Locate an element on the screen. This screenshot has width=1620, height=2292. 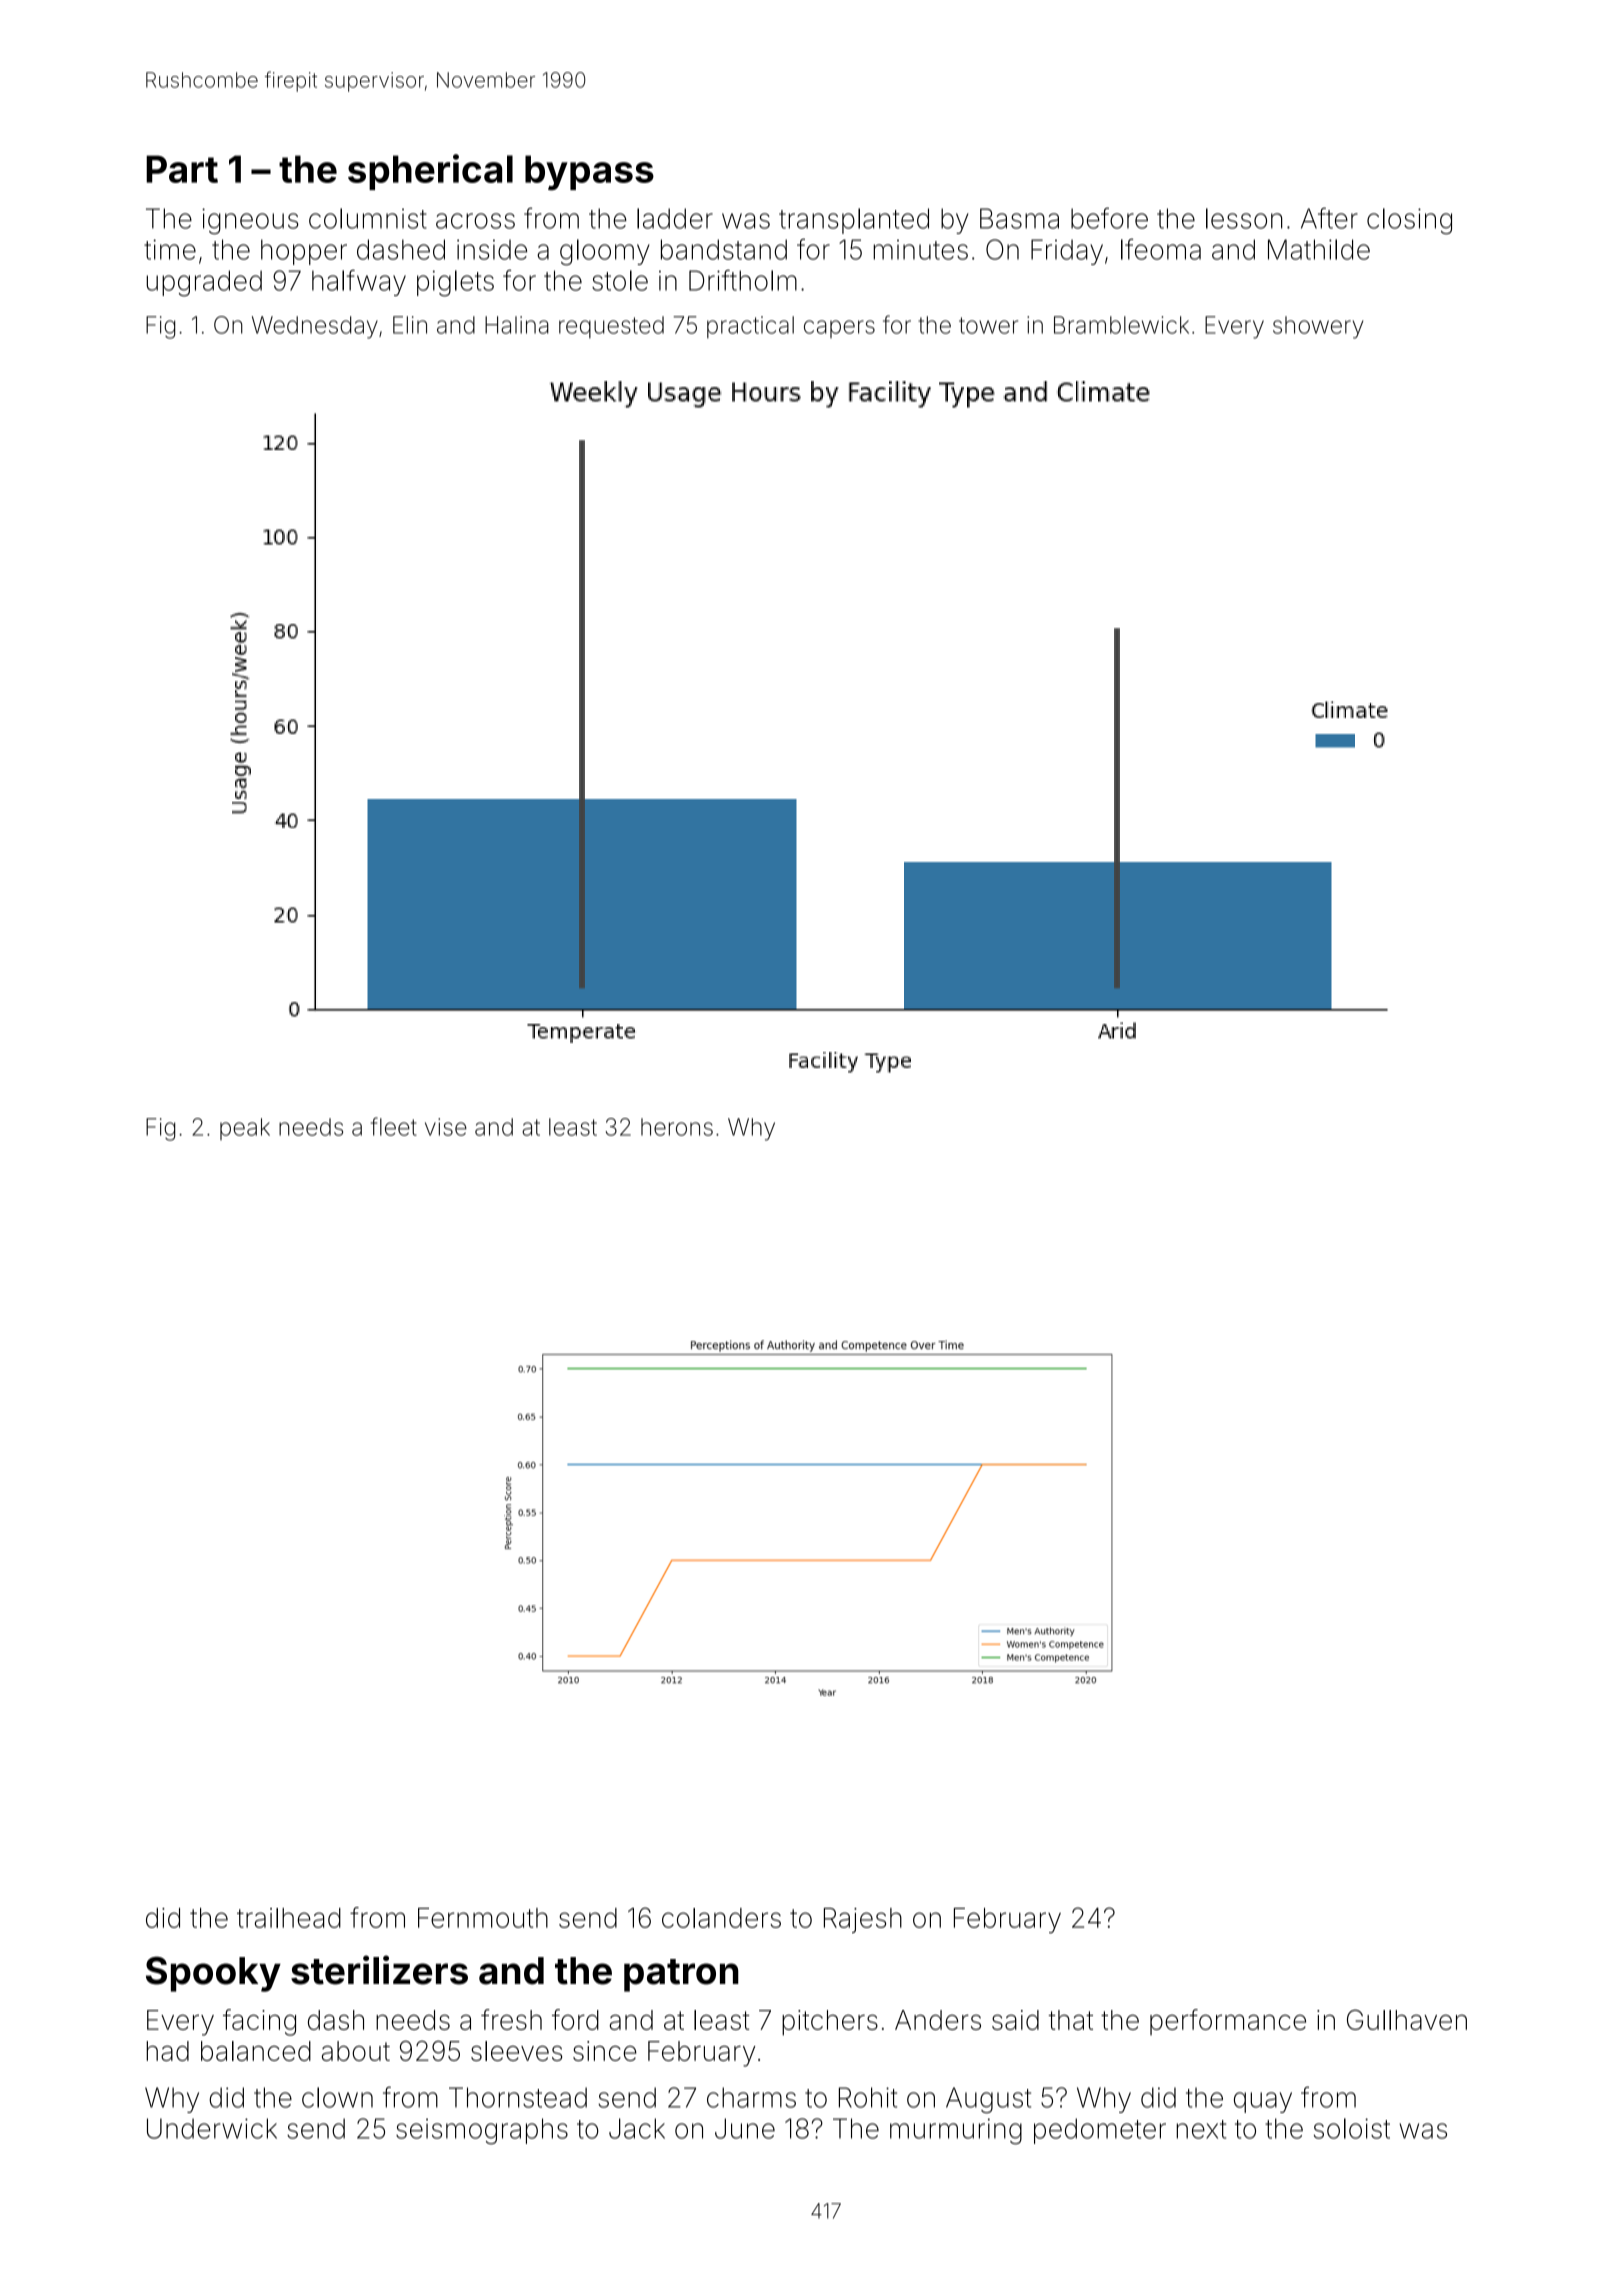
transplanted is located at coordinates (854, 221).
